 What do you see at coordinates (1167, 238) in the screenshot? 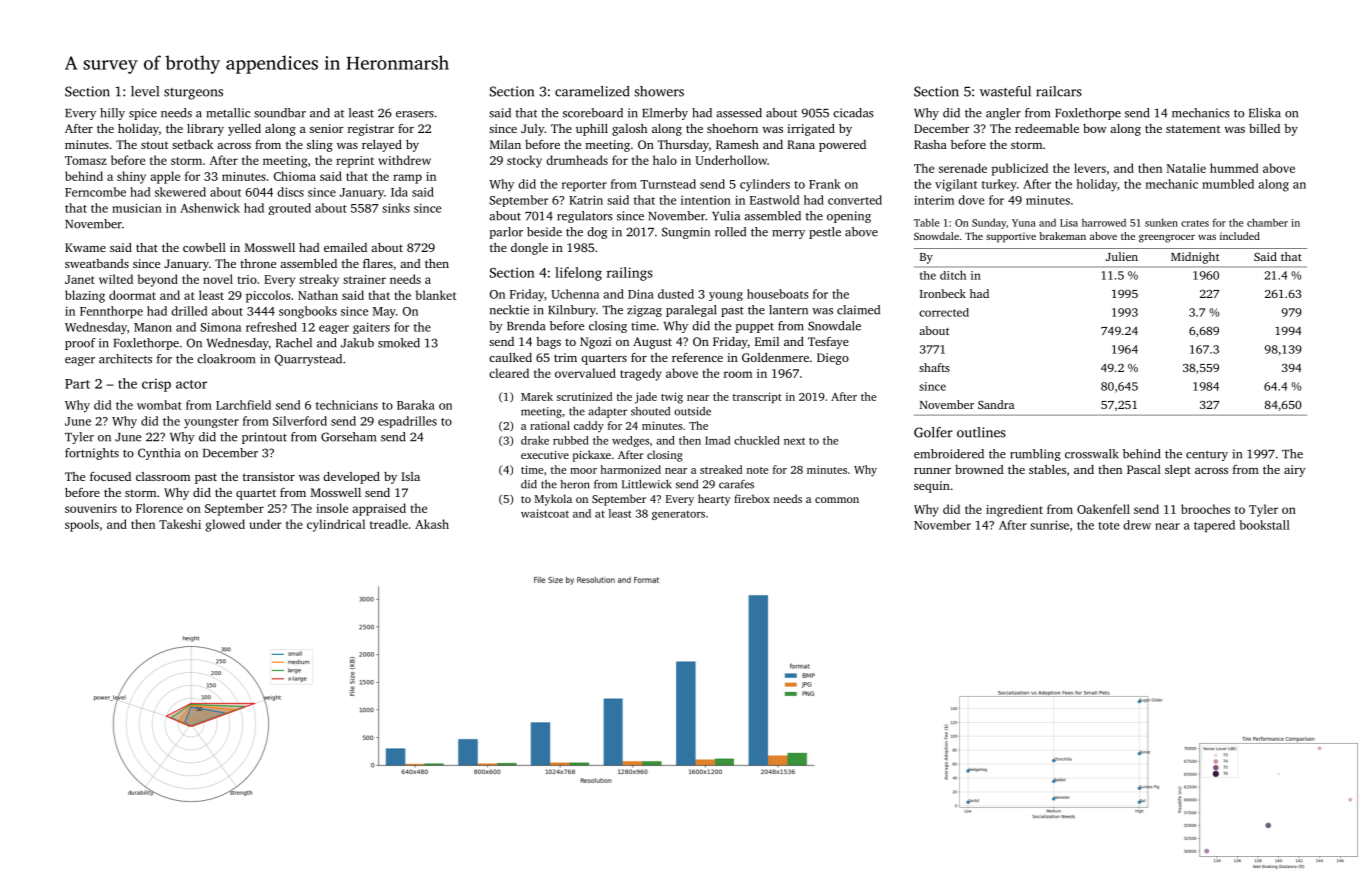
I see `greengrocer` at bounding box center [1167, 238].
